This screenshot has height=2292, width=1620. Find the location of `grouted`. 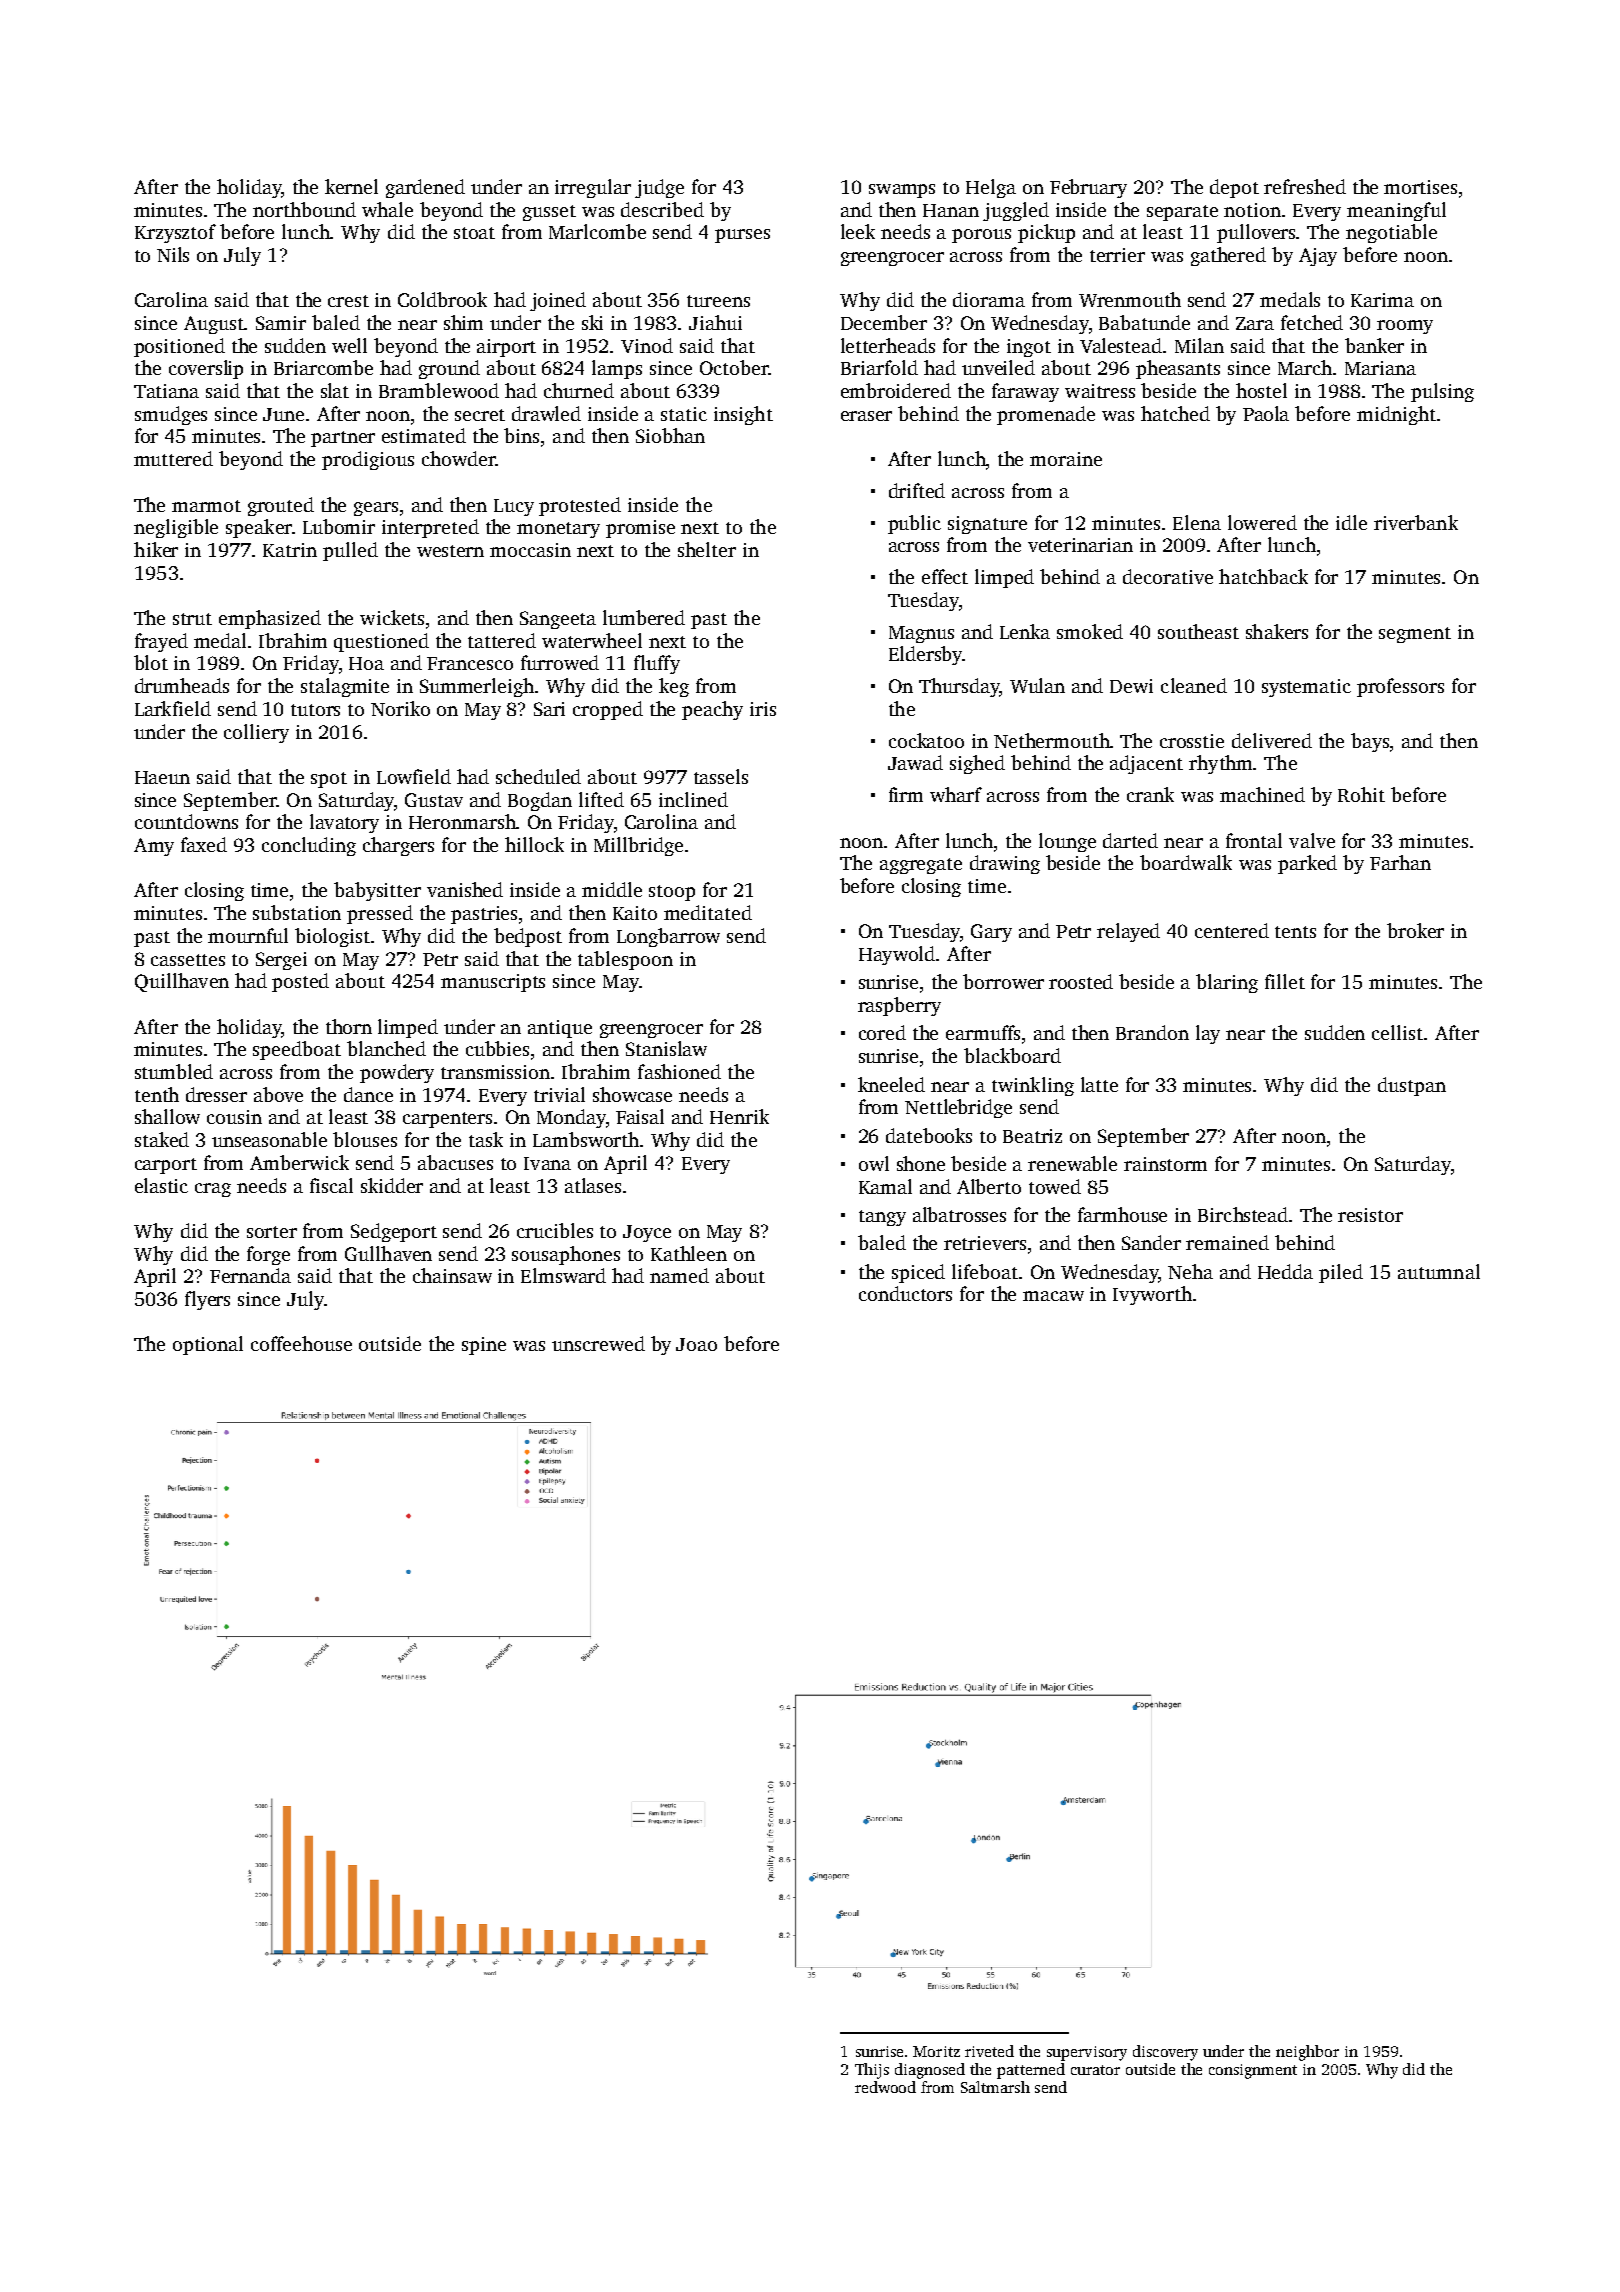

grouted is located at coordinates (281, 506).
